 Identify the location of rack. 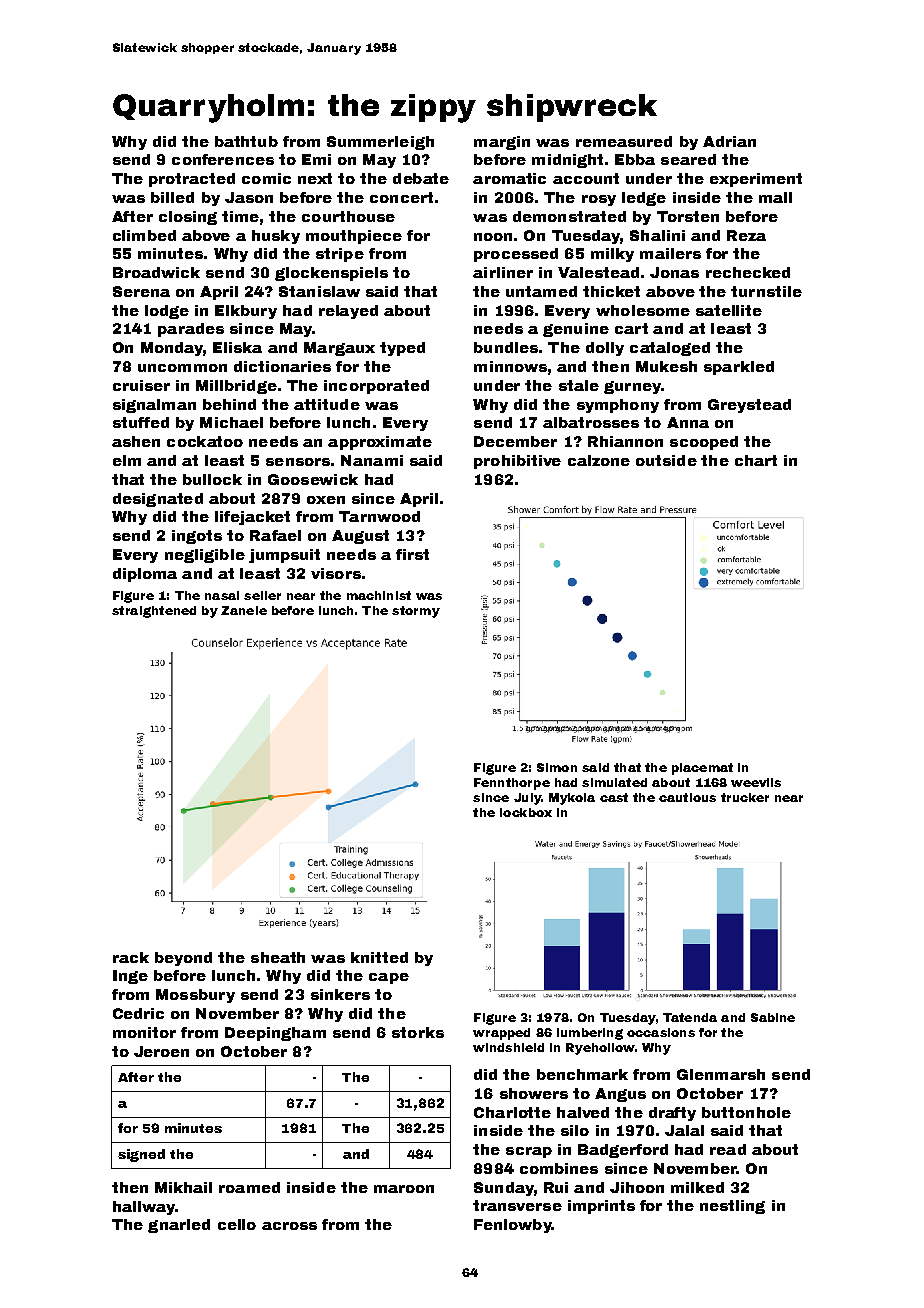
(131, 957).
